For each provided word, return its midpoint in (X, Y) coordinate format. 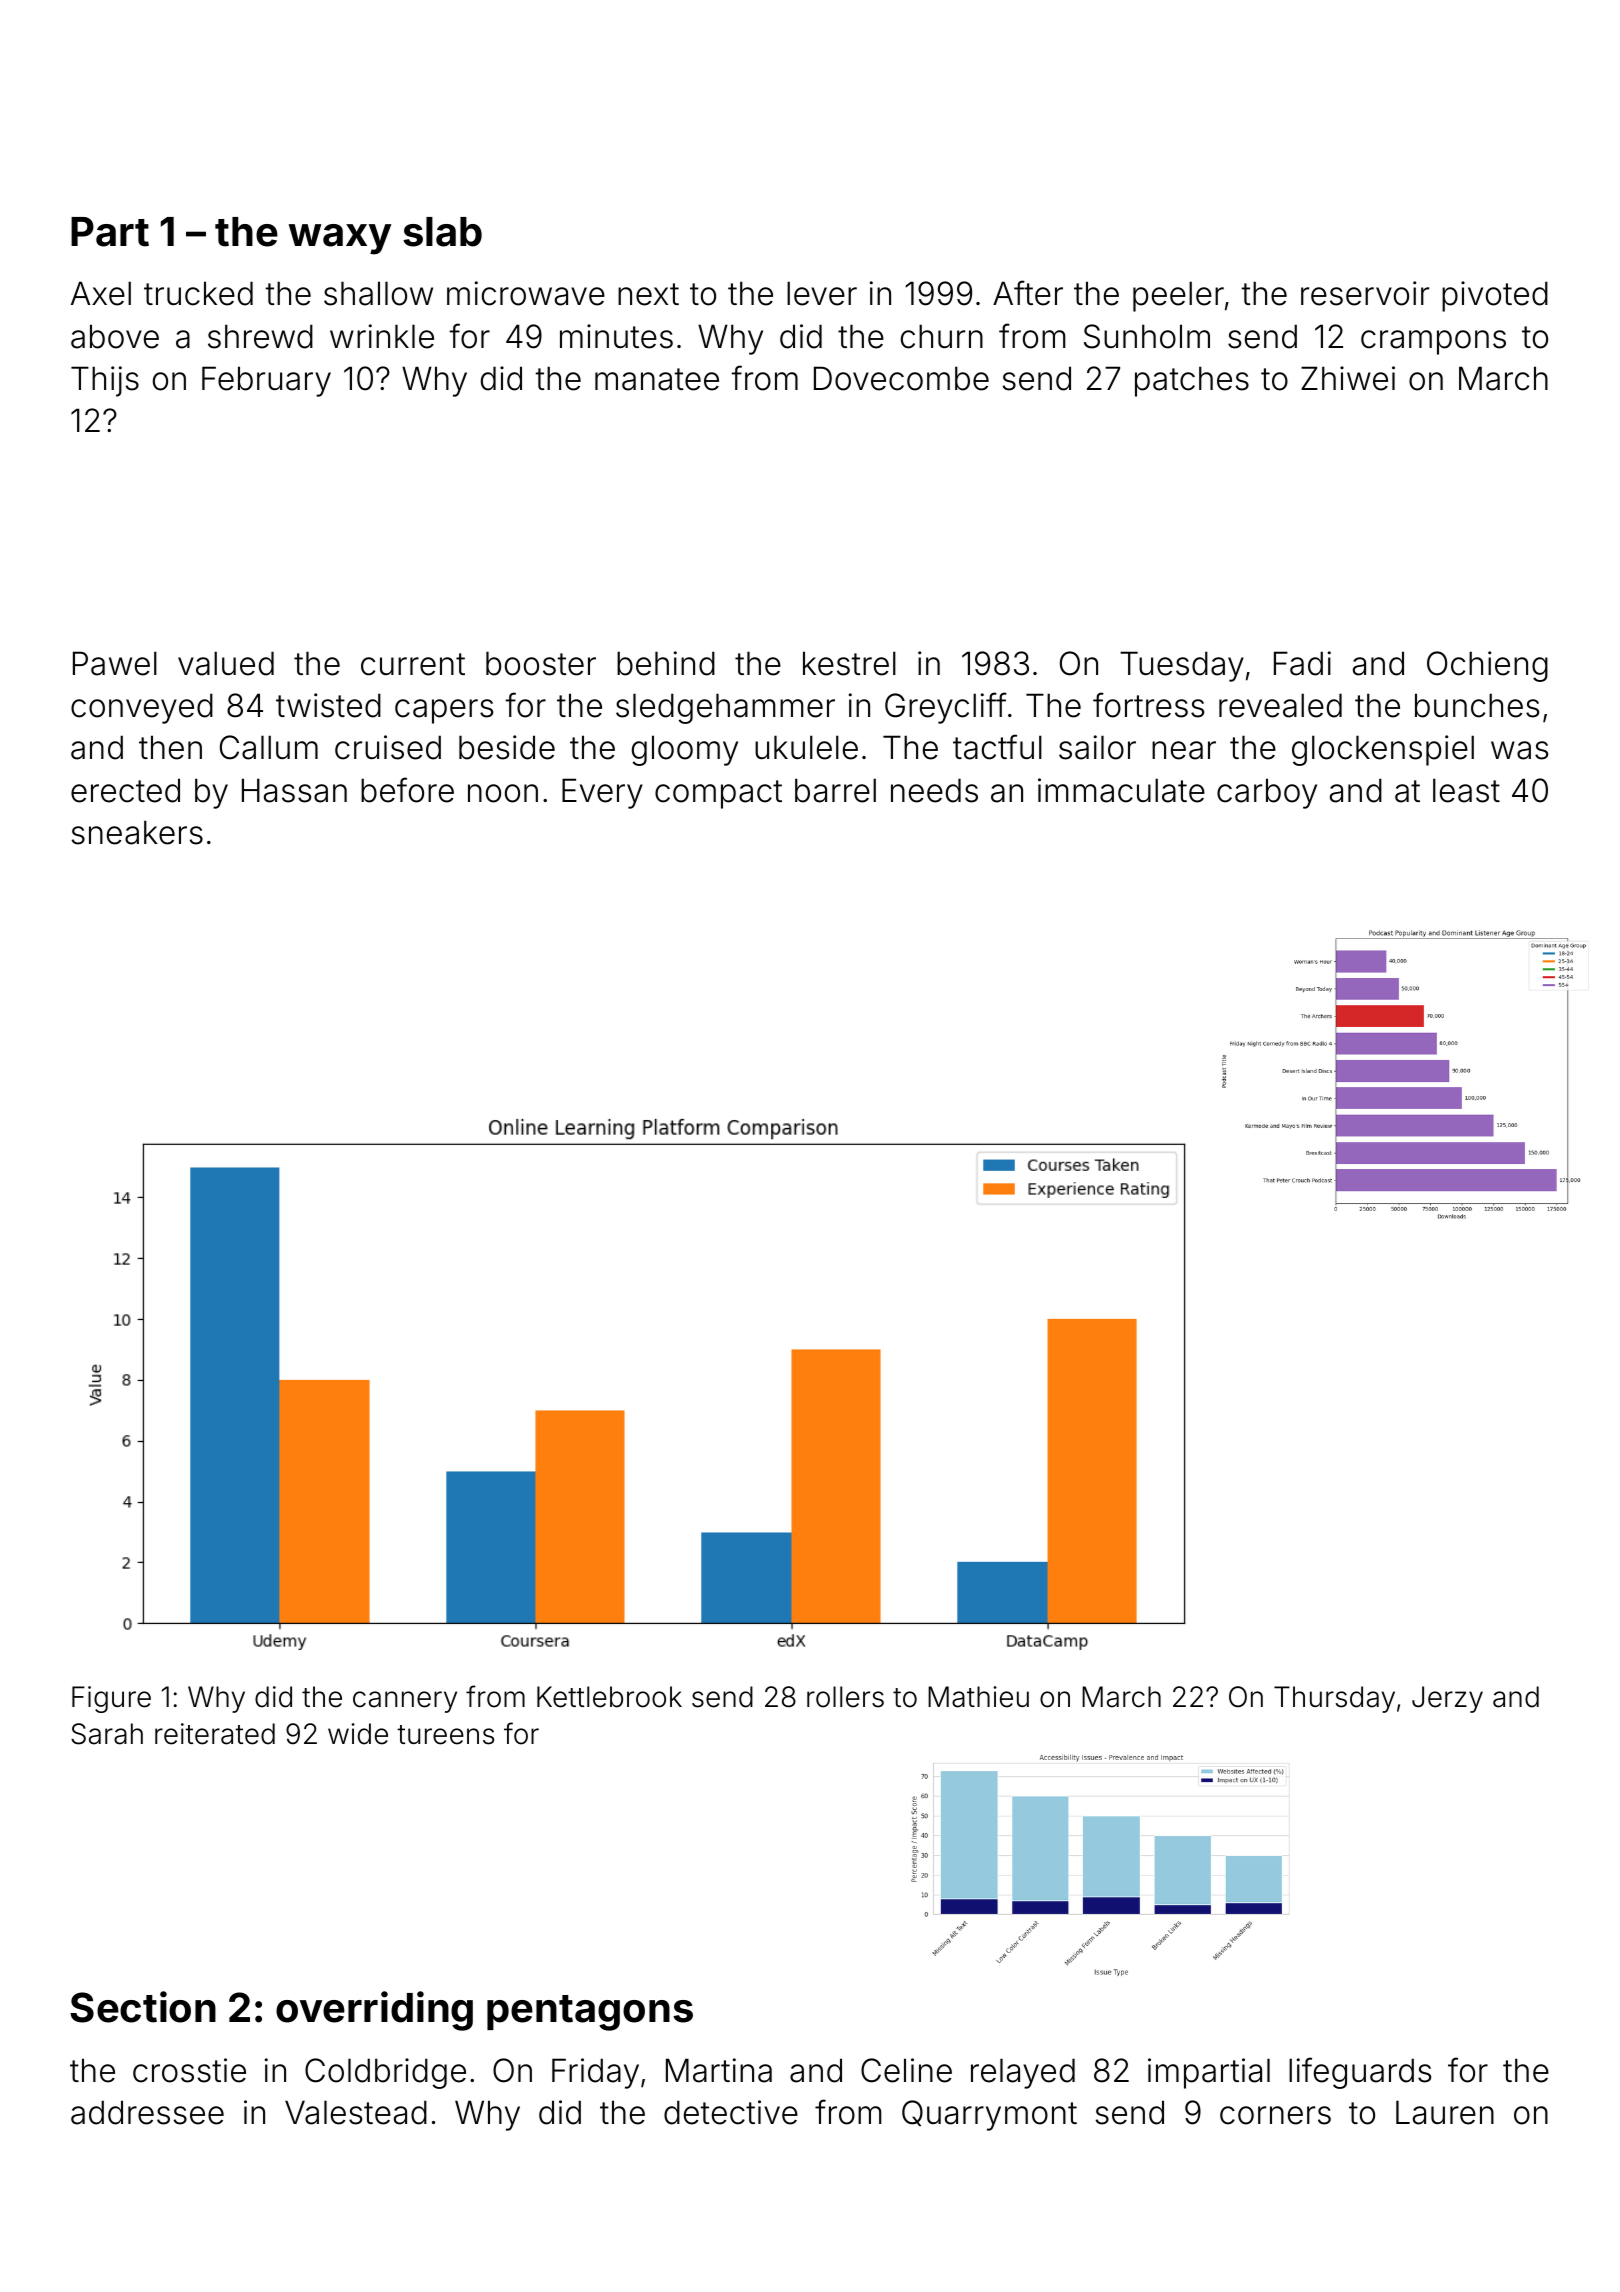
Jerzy (1447, 1699)
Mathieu (978, 1697)
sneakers (137, 832)
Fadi (1302, 663)
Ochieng (1487, 666)
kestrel (849, 663)
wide (358, 1734)
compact (718, 794)
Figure (111, 1699)
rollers (845, 1697)
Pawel (115, 663)
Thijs (105, 381)
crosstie (189, 2070)
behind (666, 663)
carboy (1267, 793)
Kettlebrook (609, 1697)
